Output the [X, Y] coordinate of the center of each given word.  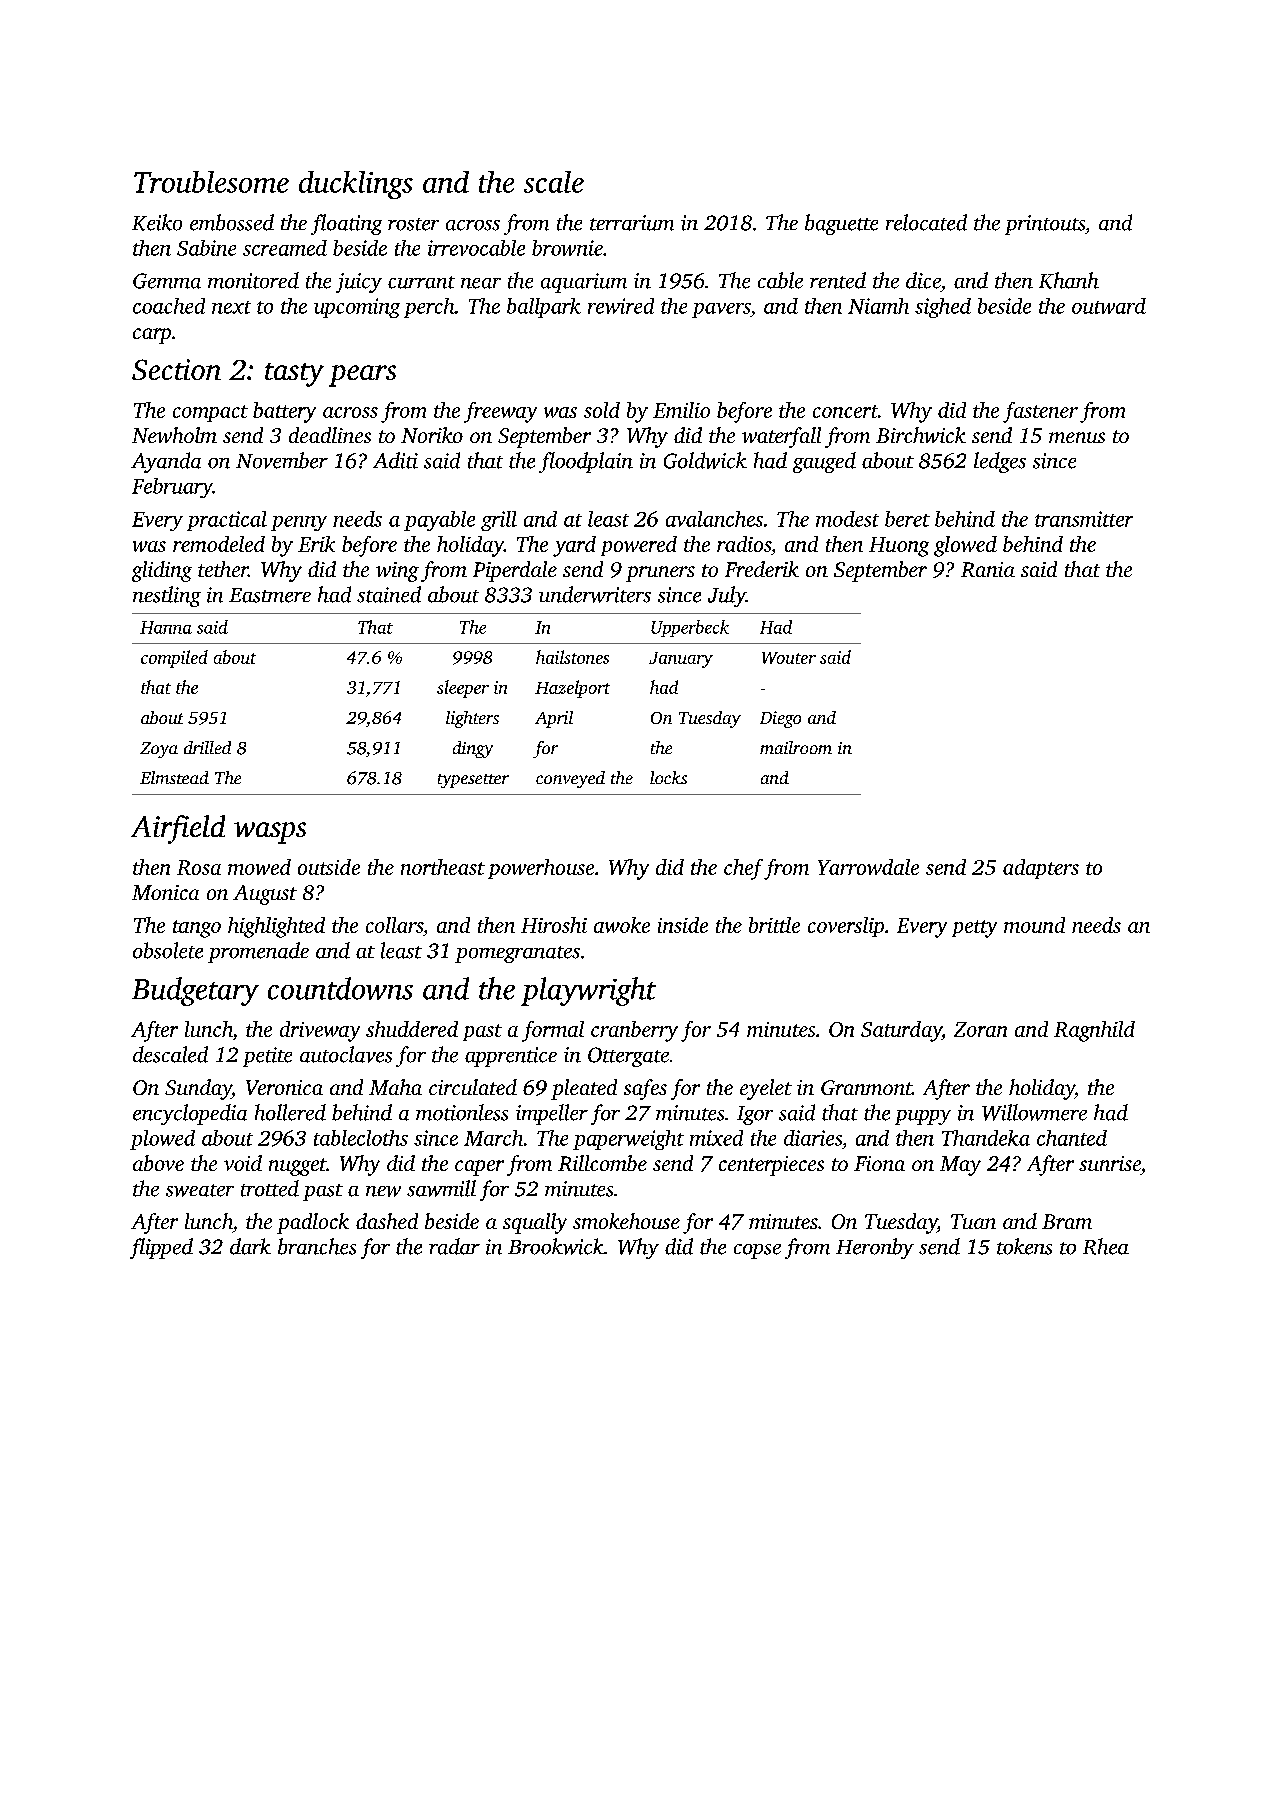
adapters [1041, 869]
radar [454, 1246]
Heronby [875, 1248]
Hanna [166, 627]
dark [250, 1246]
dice [923, 280]
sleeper [463, 689]
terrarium [632, 223]
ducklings [356, 185]
